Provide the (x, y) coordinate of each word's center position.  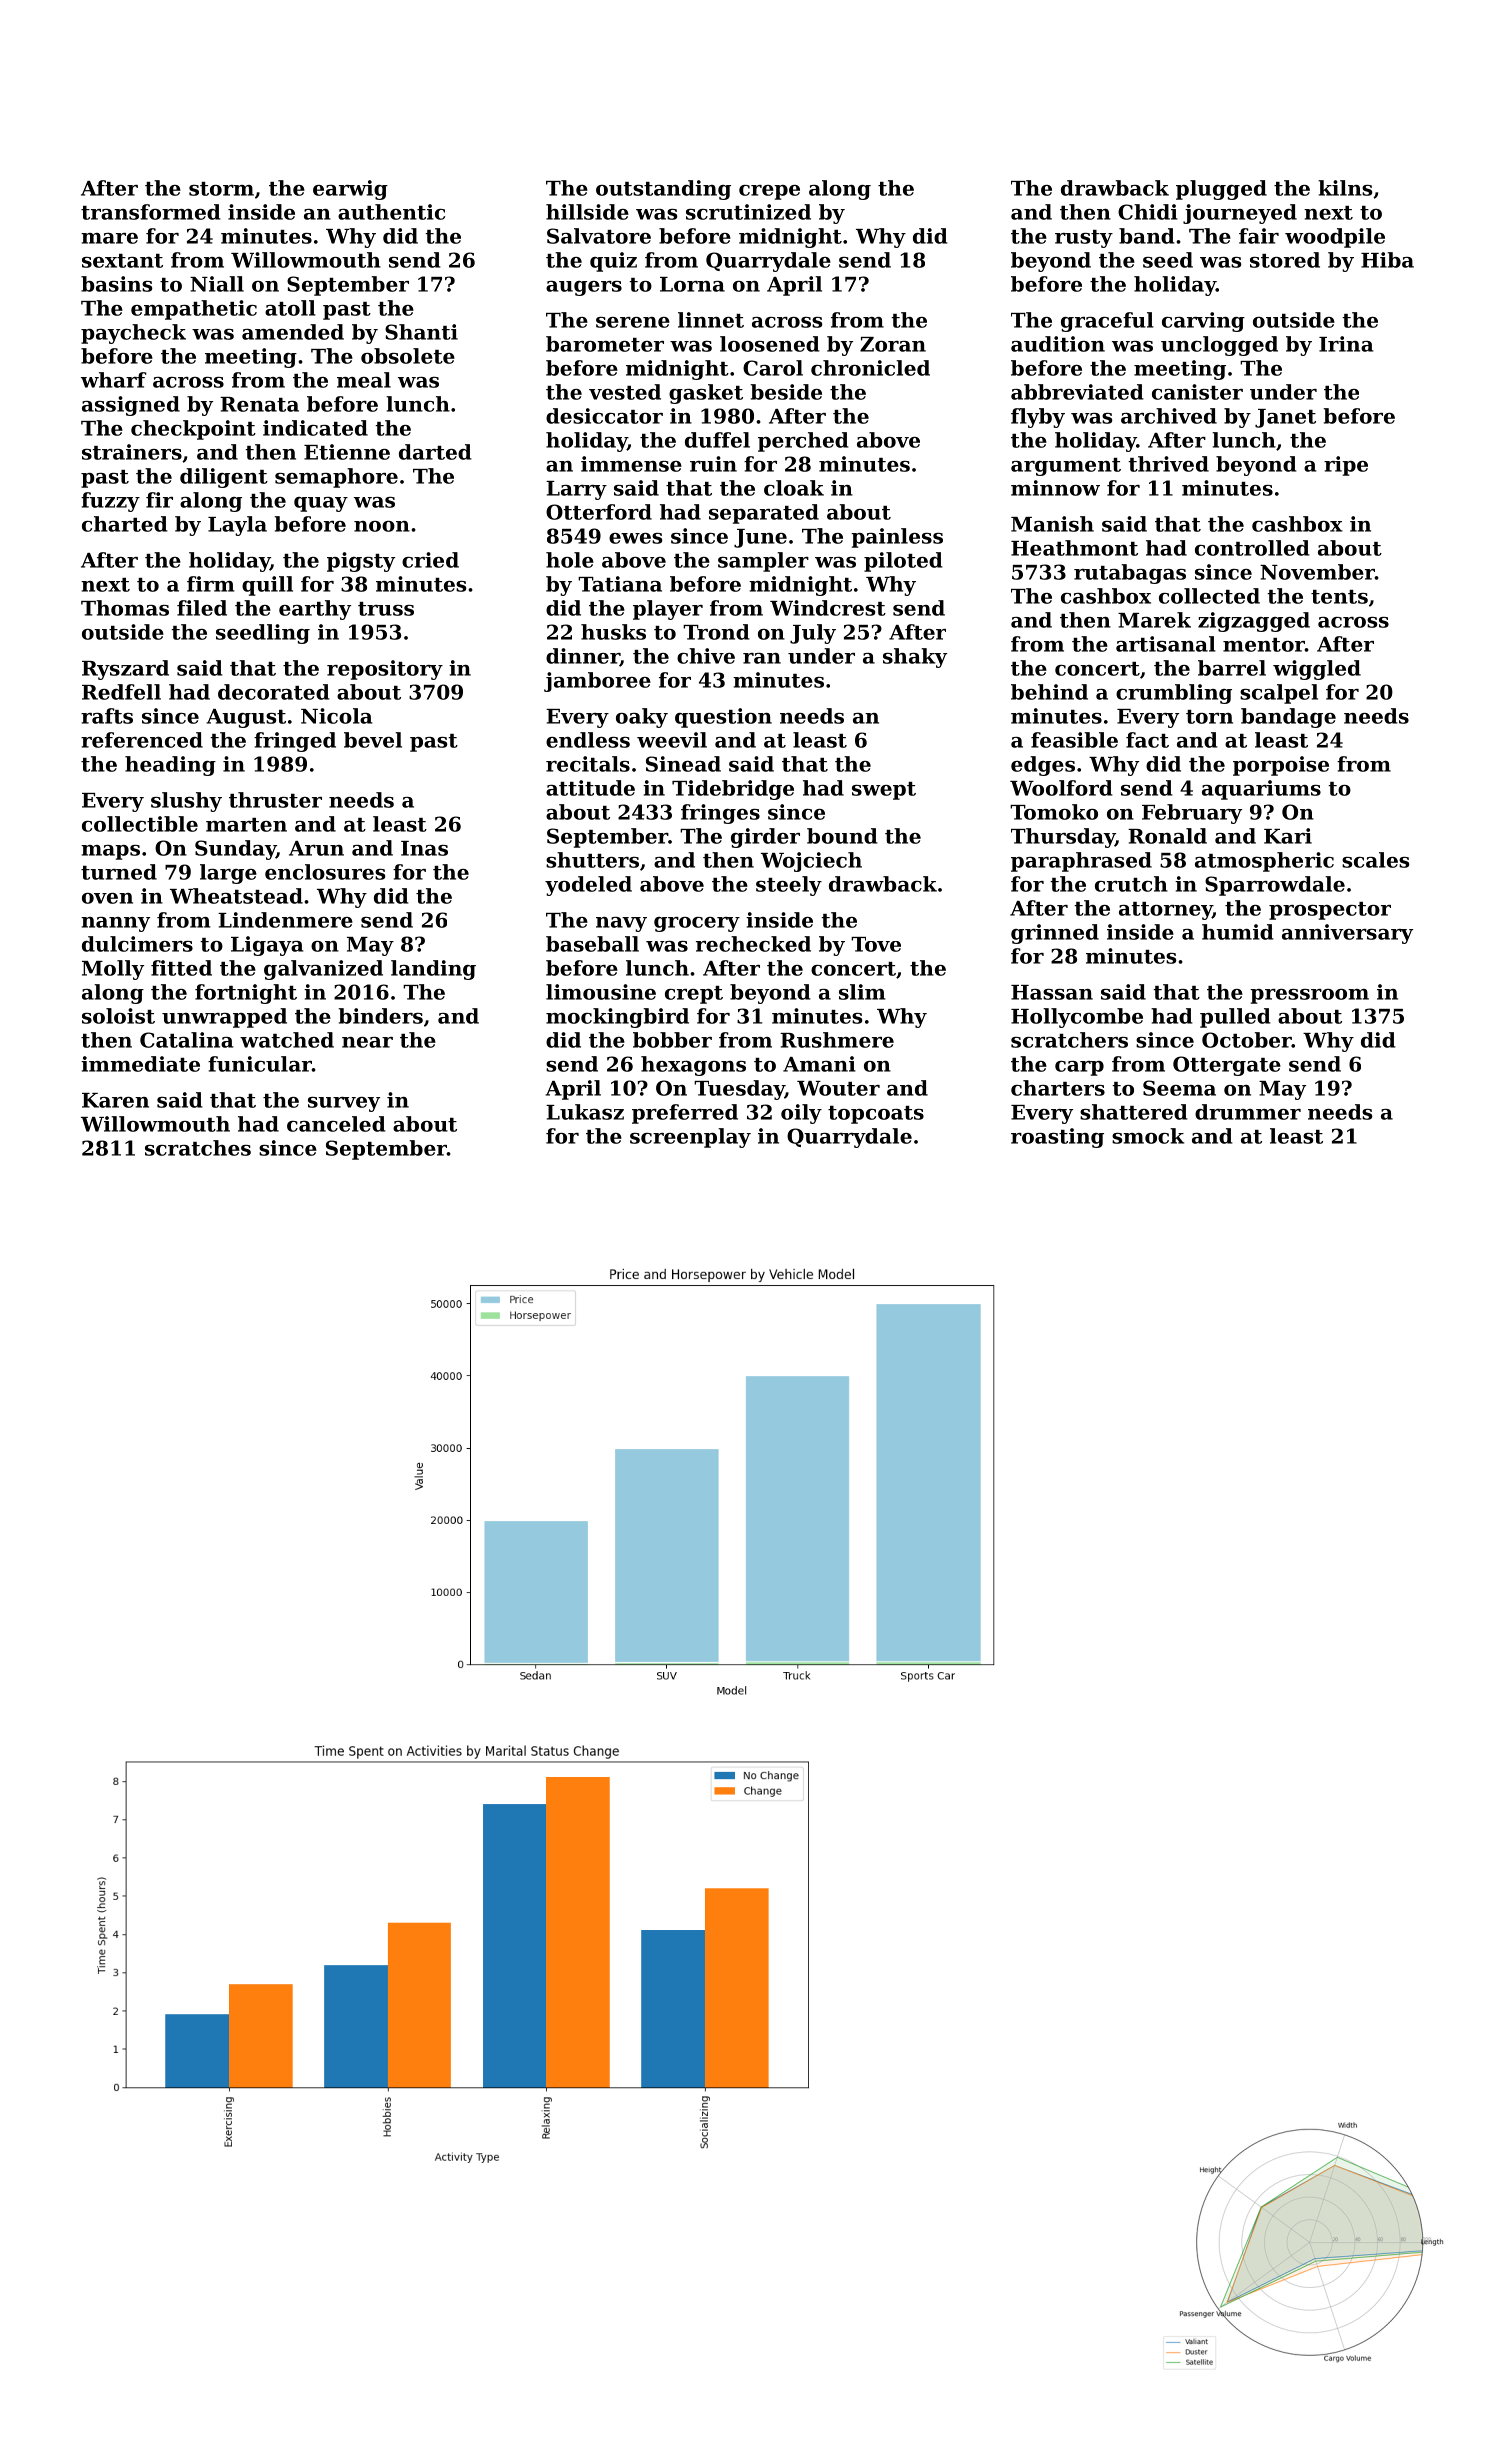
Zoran (893, 344)
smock (1148, 1136)
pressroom (1309, 996)
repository (385, 670)
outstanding (663, 190)
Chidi (1148, 212)
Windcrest (828, 608)
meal (364, 380)
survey (344, 1104)
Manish (1052, 524)
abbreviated (1077, 392)
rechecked (753, 944)
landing (433, 970)
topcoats (876, 1115)
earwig (350, 190)
